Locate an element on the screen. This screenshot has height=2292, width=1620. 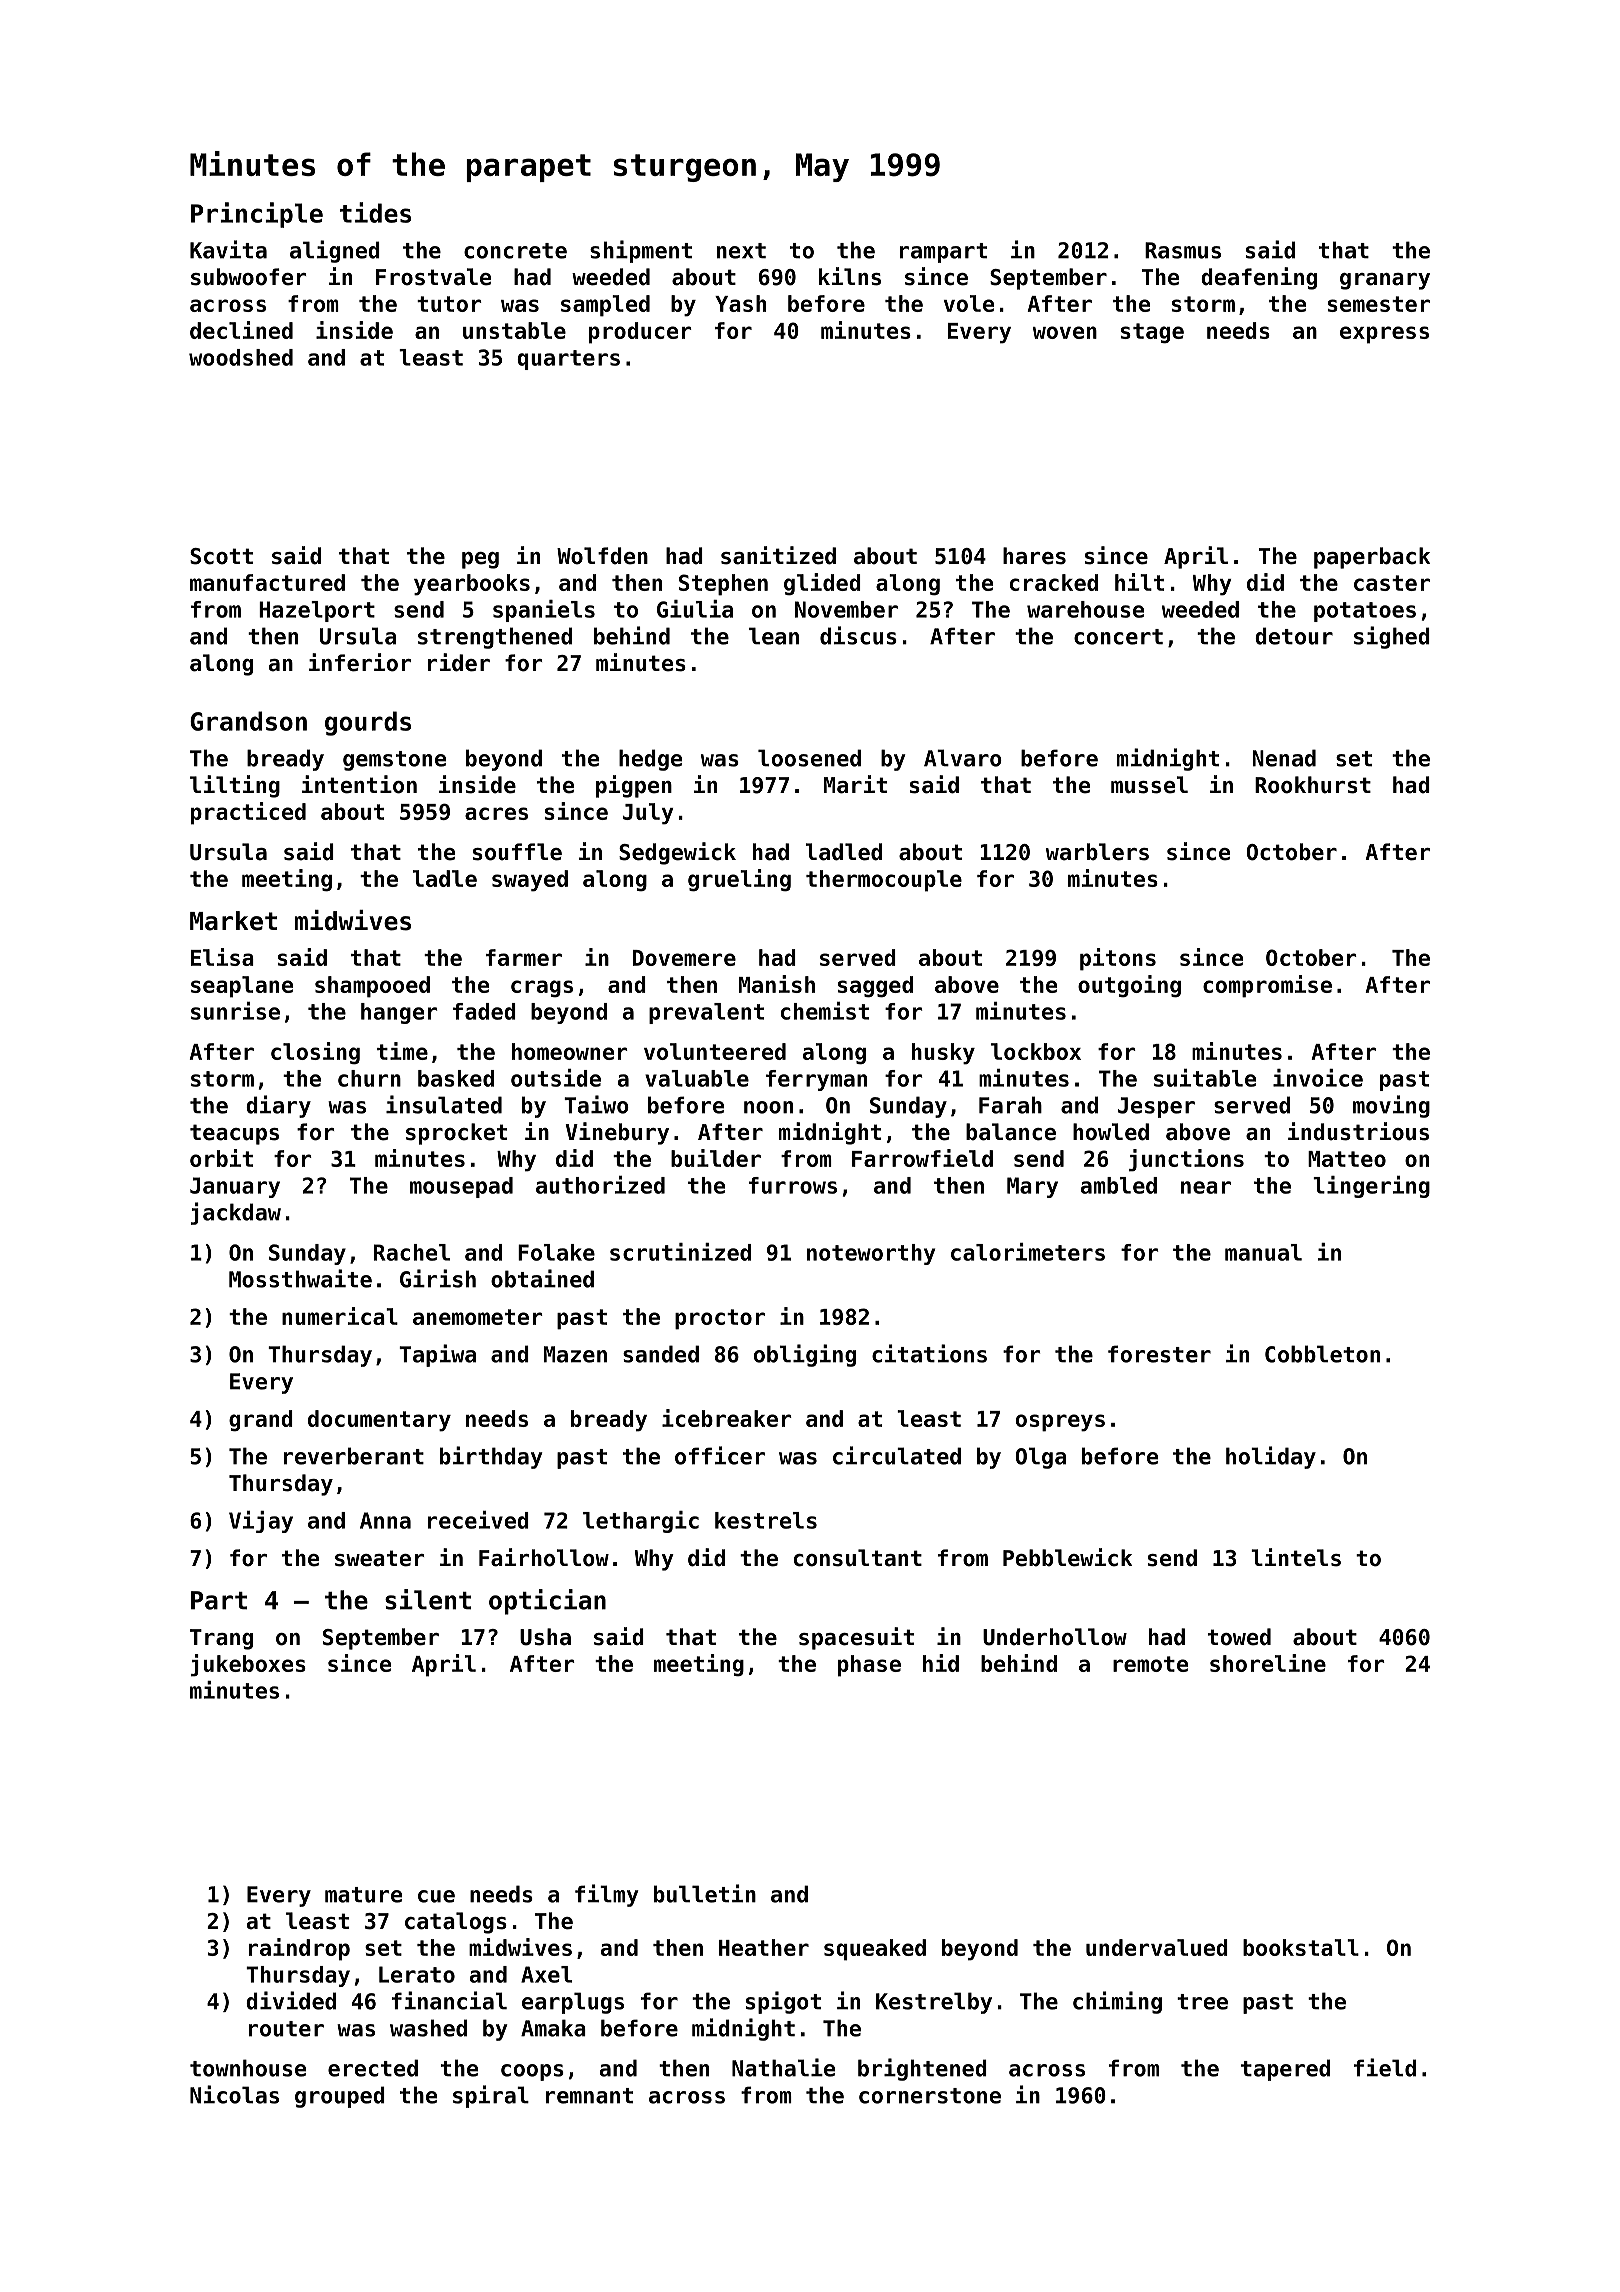
tides is located at coordinates (375, 212).
